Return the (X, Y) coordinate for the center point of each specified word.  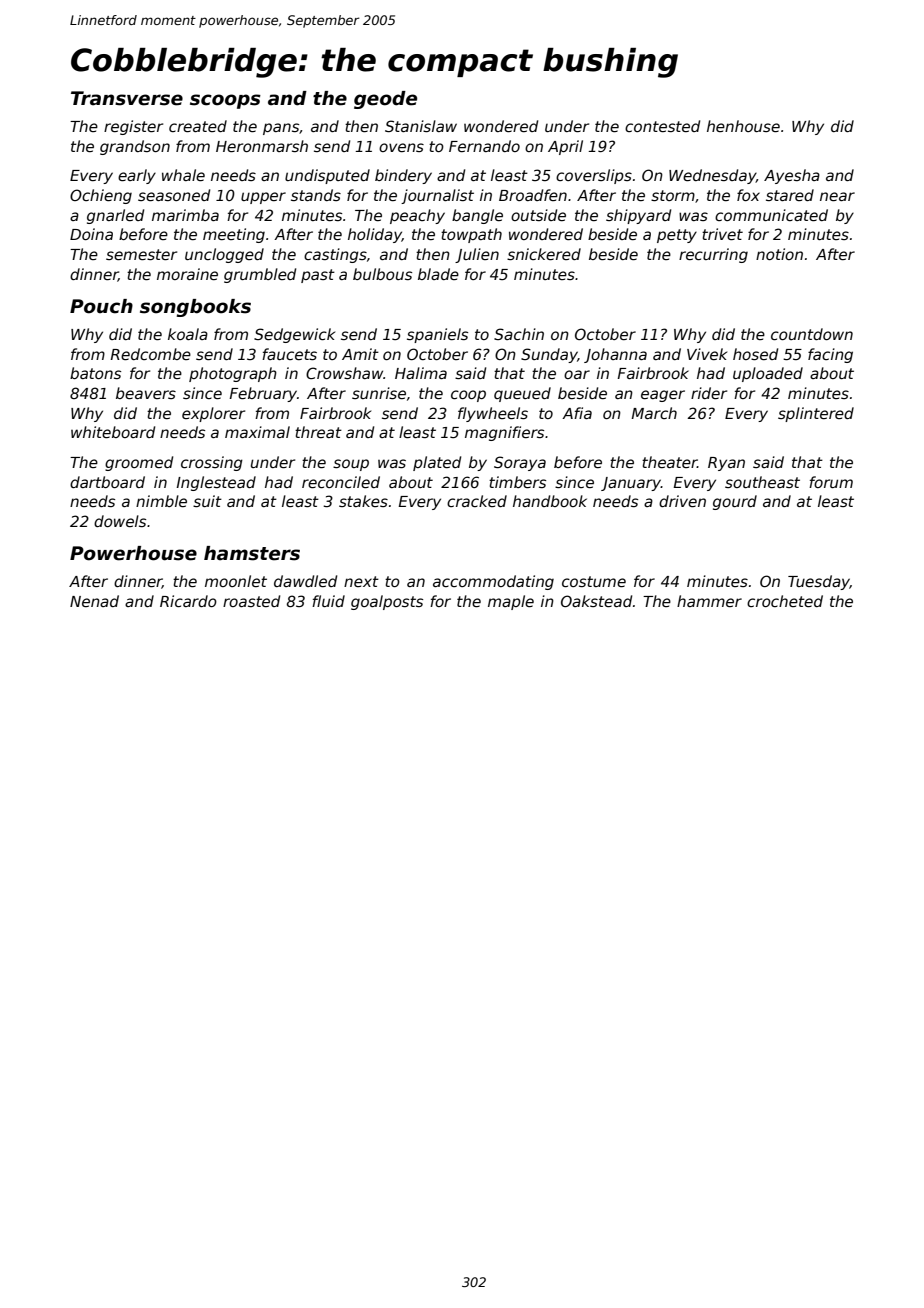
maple (511, 602)
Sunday (549, 355)
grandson (135, 147)
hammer (709, 601)
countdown (812, 334)
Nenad (94, 601)
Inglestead (216, 483)
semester (141, 254)
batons (95, 373)
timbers (517, 482)
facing (830, 355)
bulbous (382, 274)
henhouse (743, 126)
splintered (816, 414)
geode (385, 100)
